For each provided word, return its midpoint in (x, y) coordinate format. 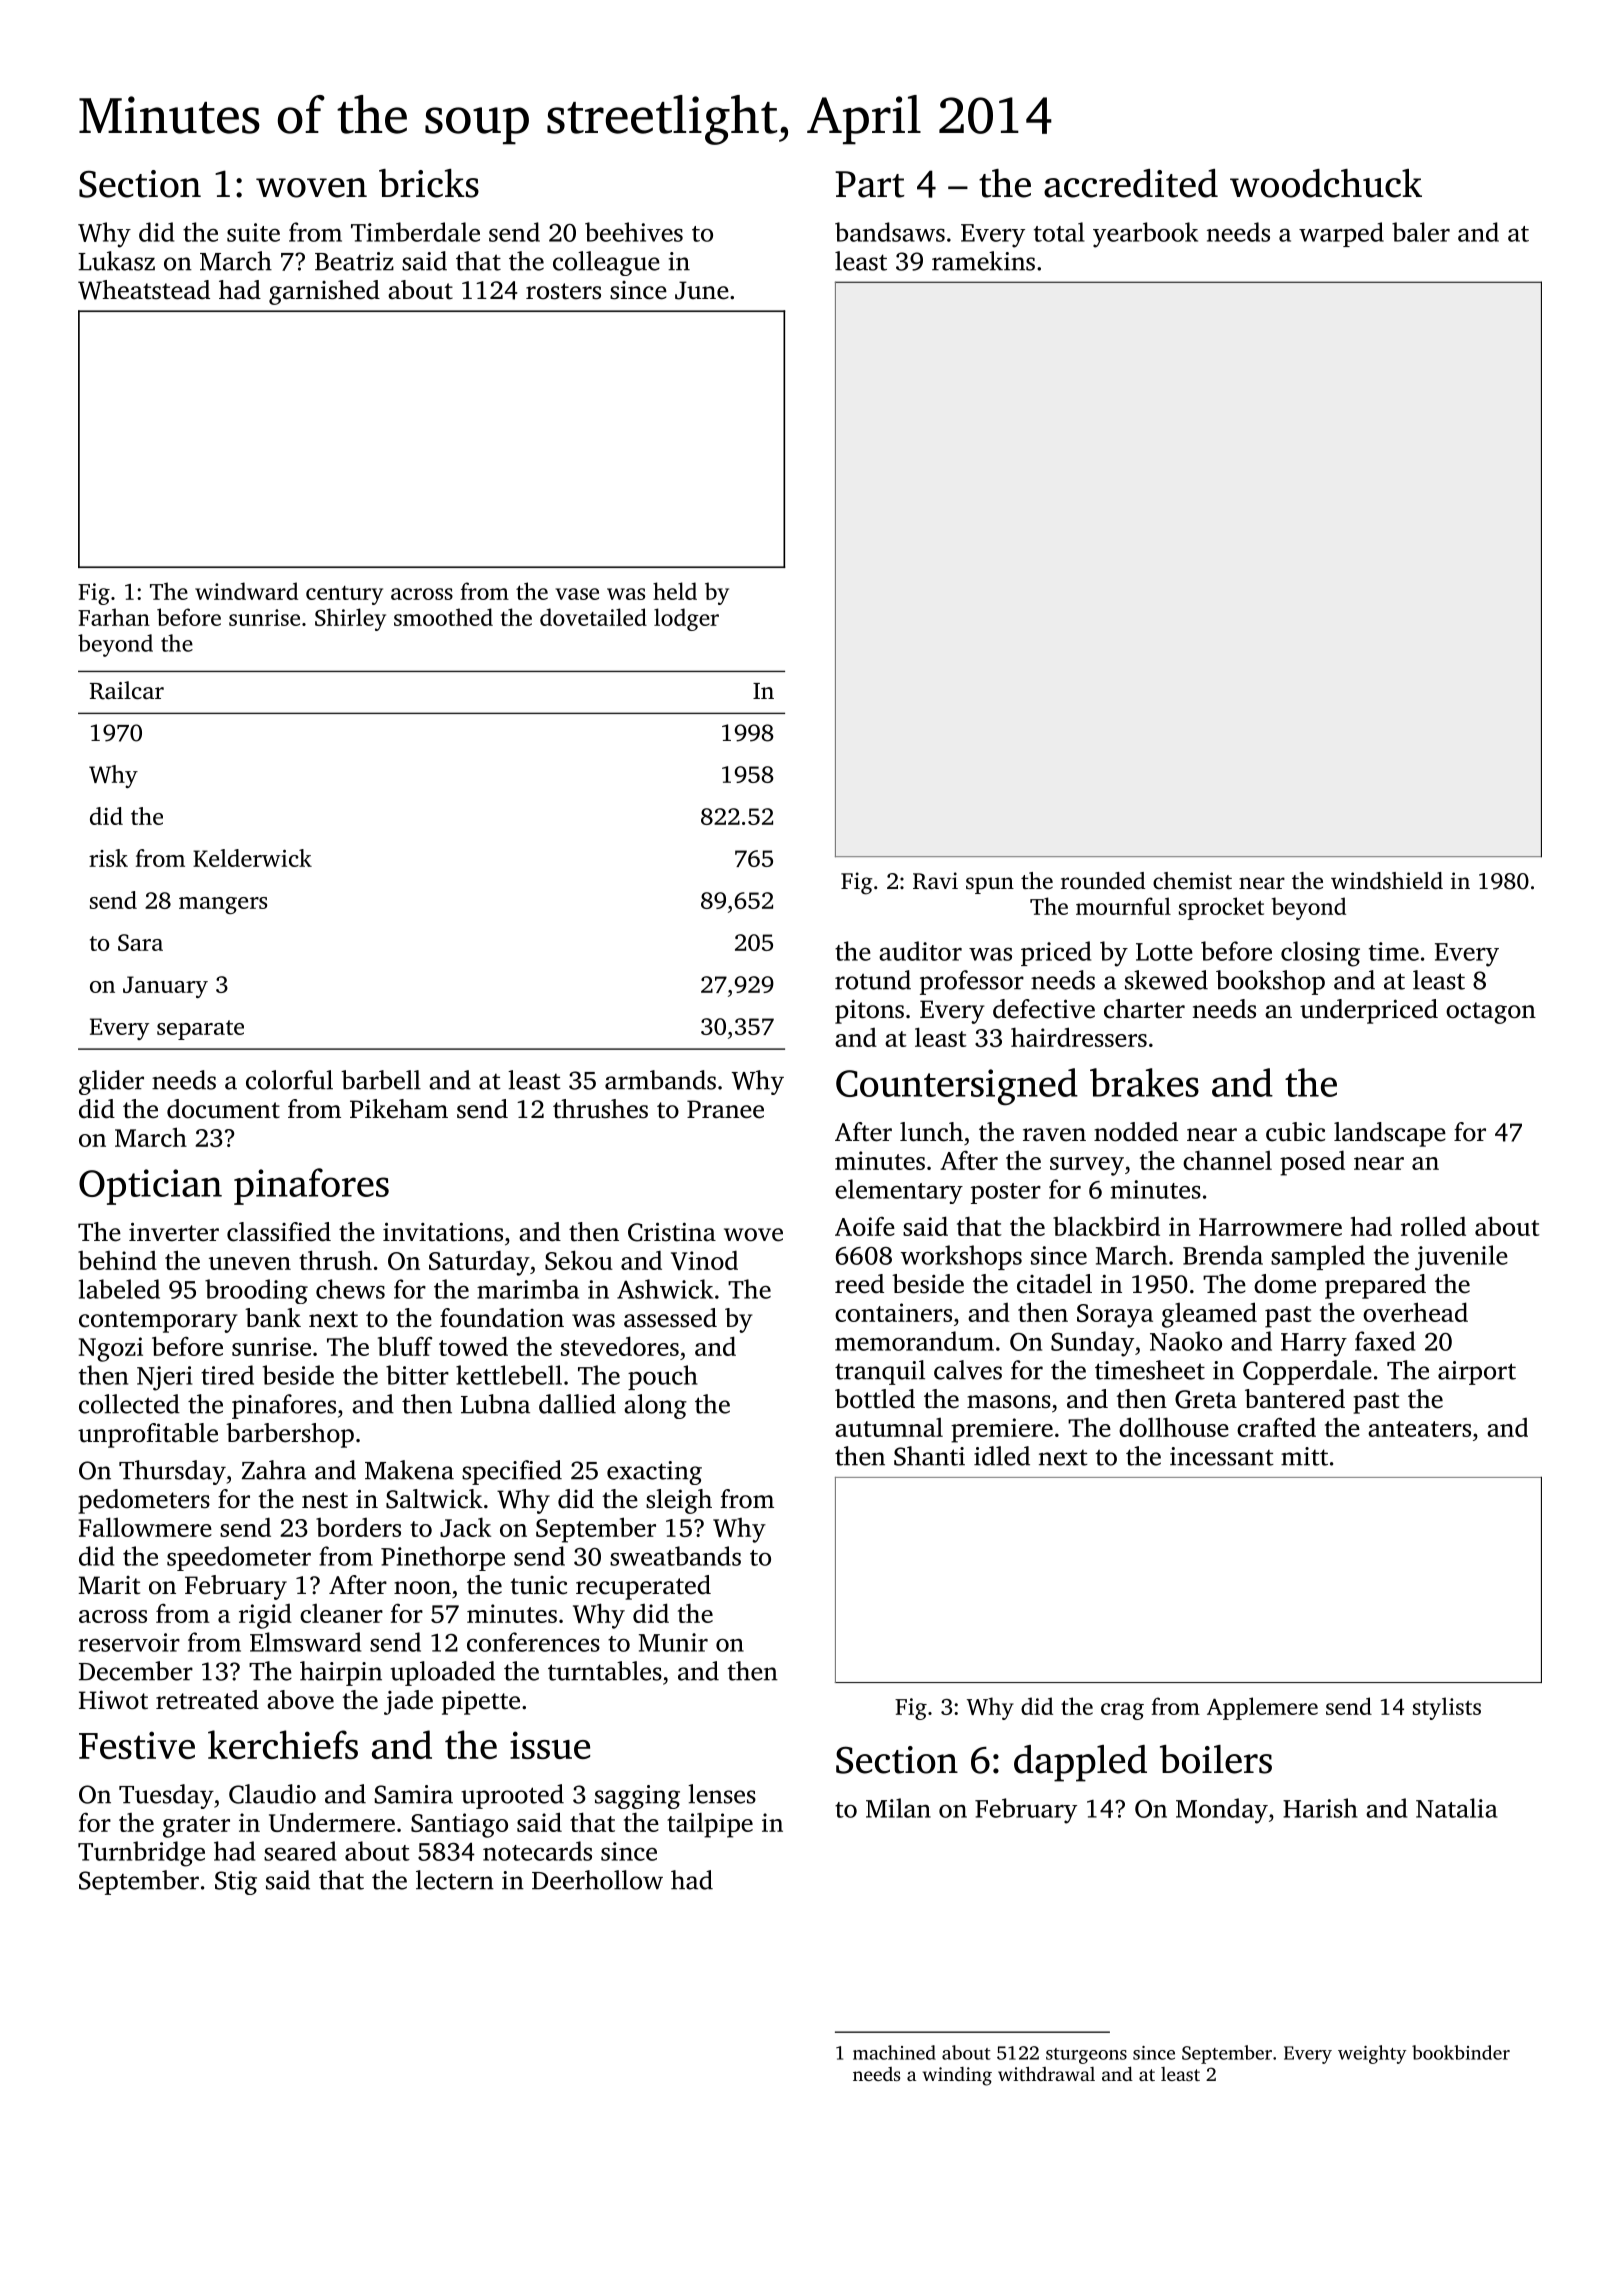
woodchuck (1326, 183)
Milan (898, 1808)
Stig (236, 1883)
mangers (223, 905)
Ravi (935, 881)
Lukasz (116, 261)
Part (870, 184)
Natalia (1457, 1808)
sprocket (1221, 908)
